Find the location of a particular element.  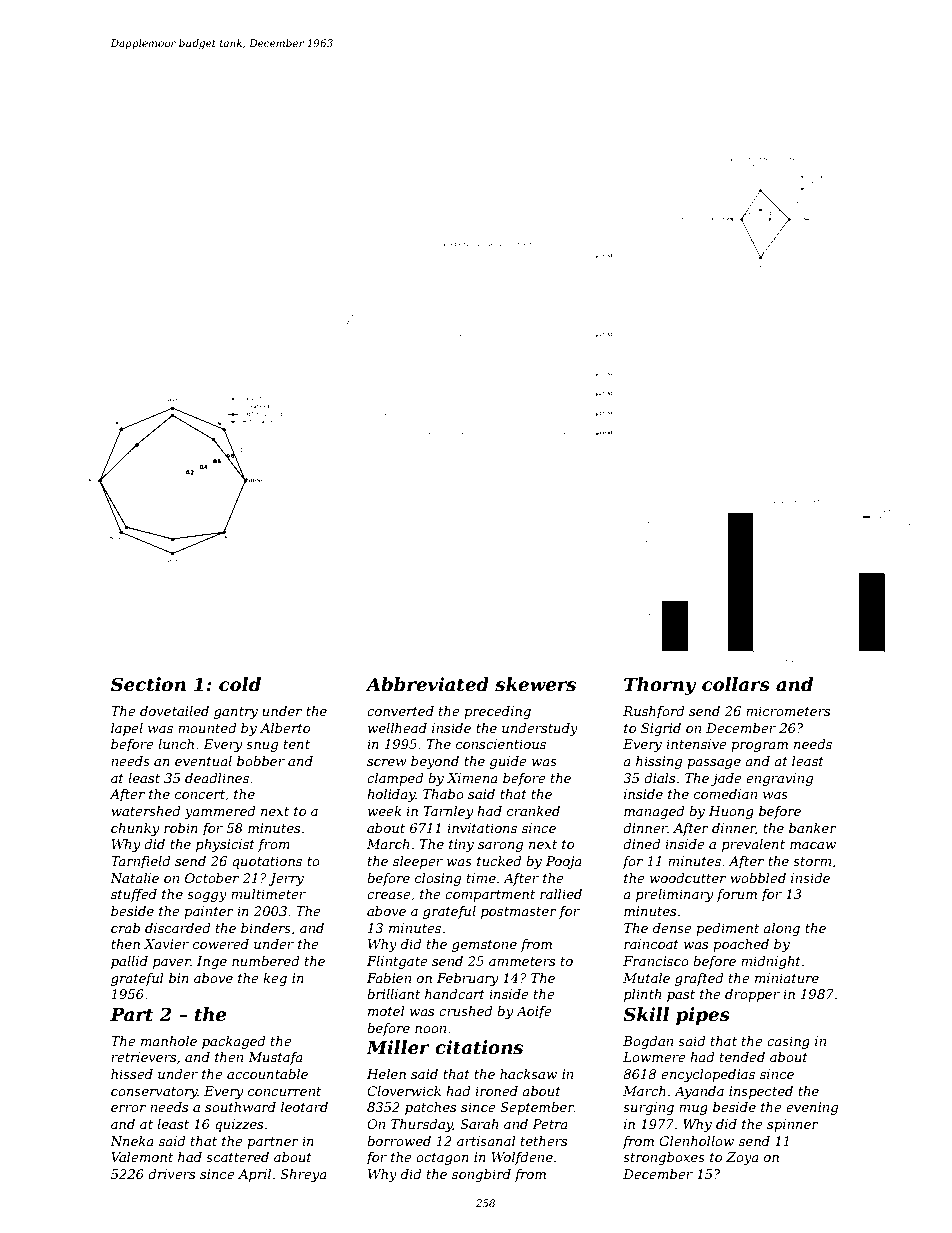

manhole is located at coordinates (169, 1041).
